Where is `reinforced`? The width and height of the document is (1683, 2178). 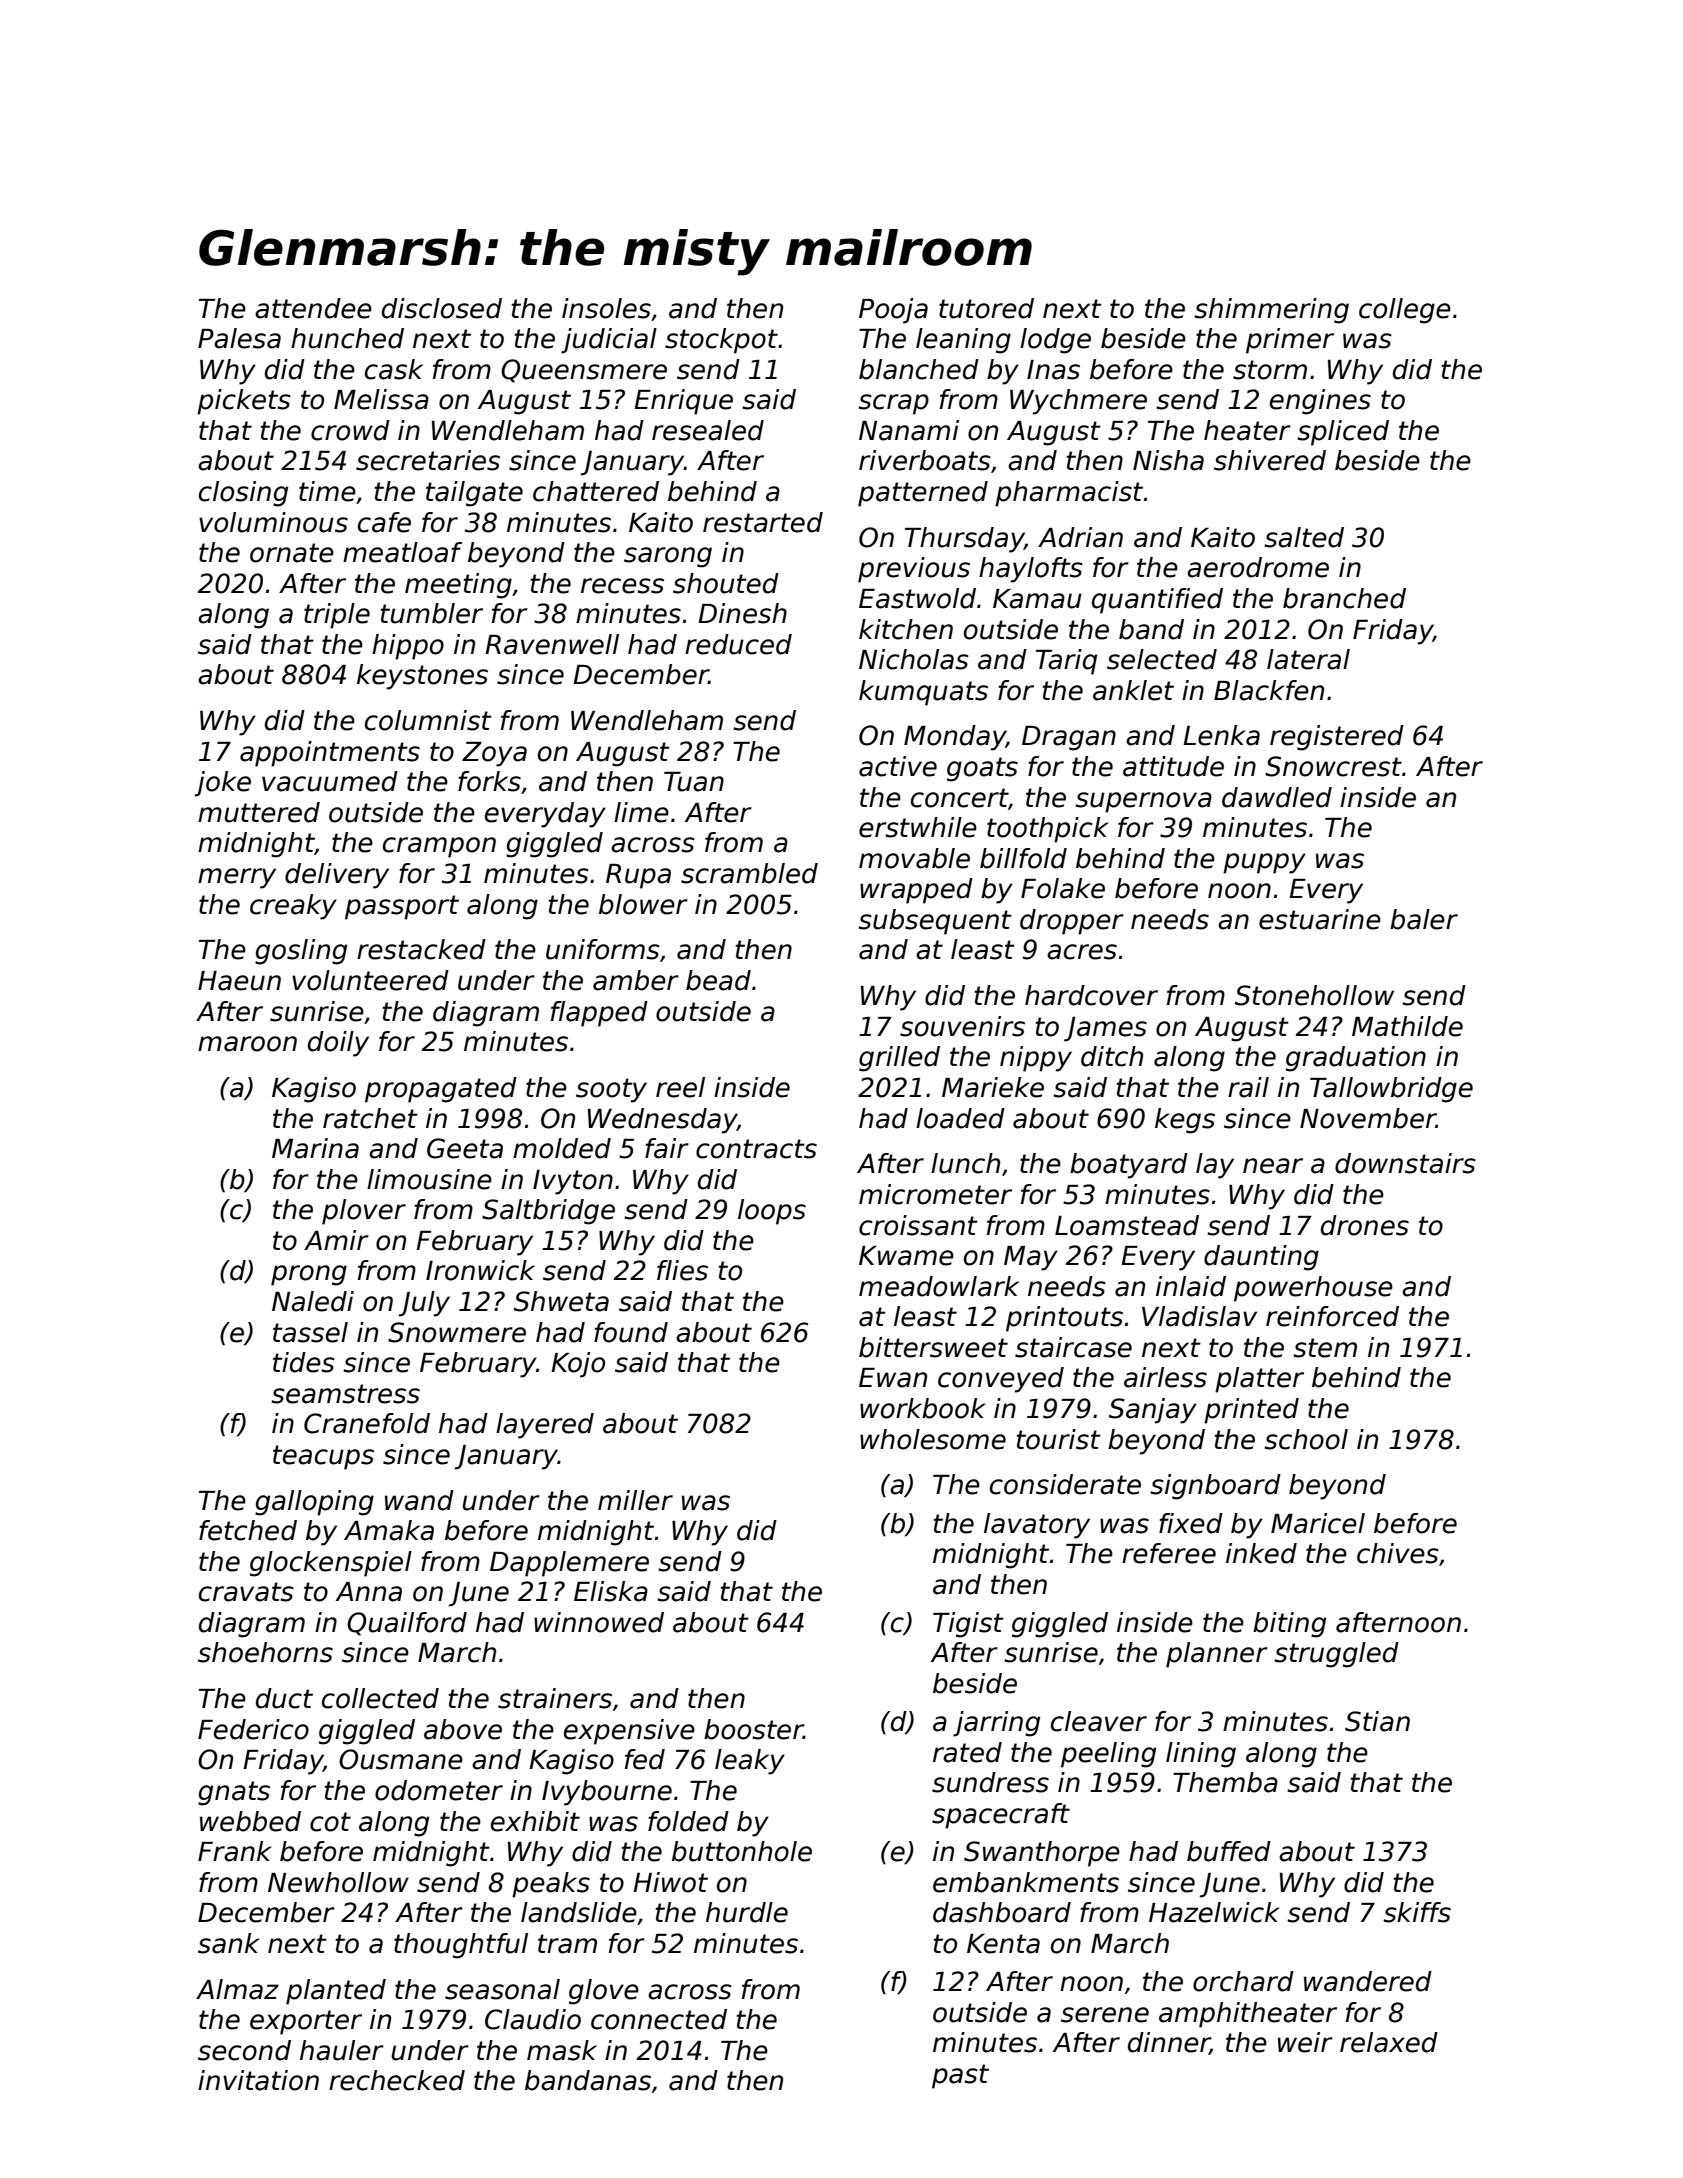 reinforced is located at coordinates (1332, 1316).
